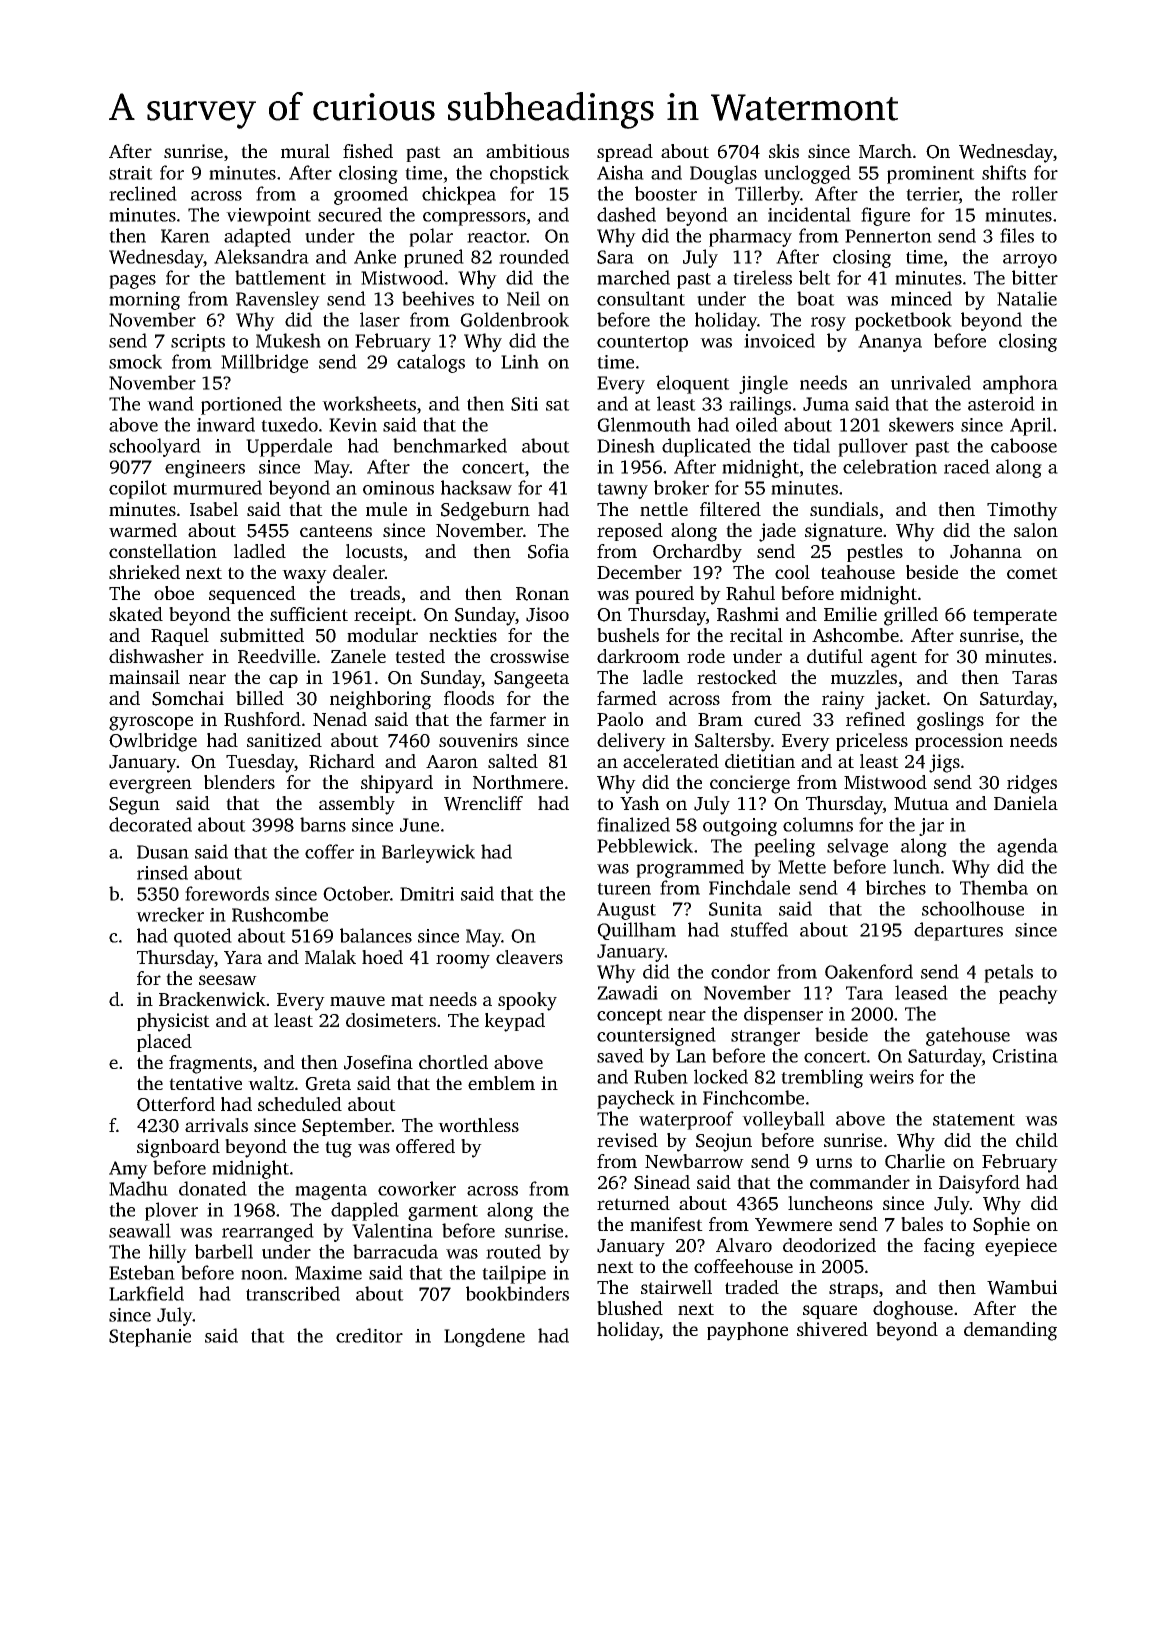 The image size is (1167, 1651). What do you see at coordinates (1036, 530) in the screenshot?
I see `salon` at bounding box center [1036, 530].
